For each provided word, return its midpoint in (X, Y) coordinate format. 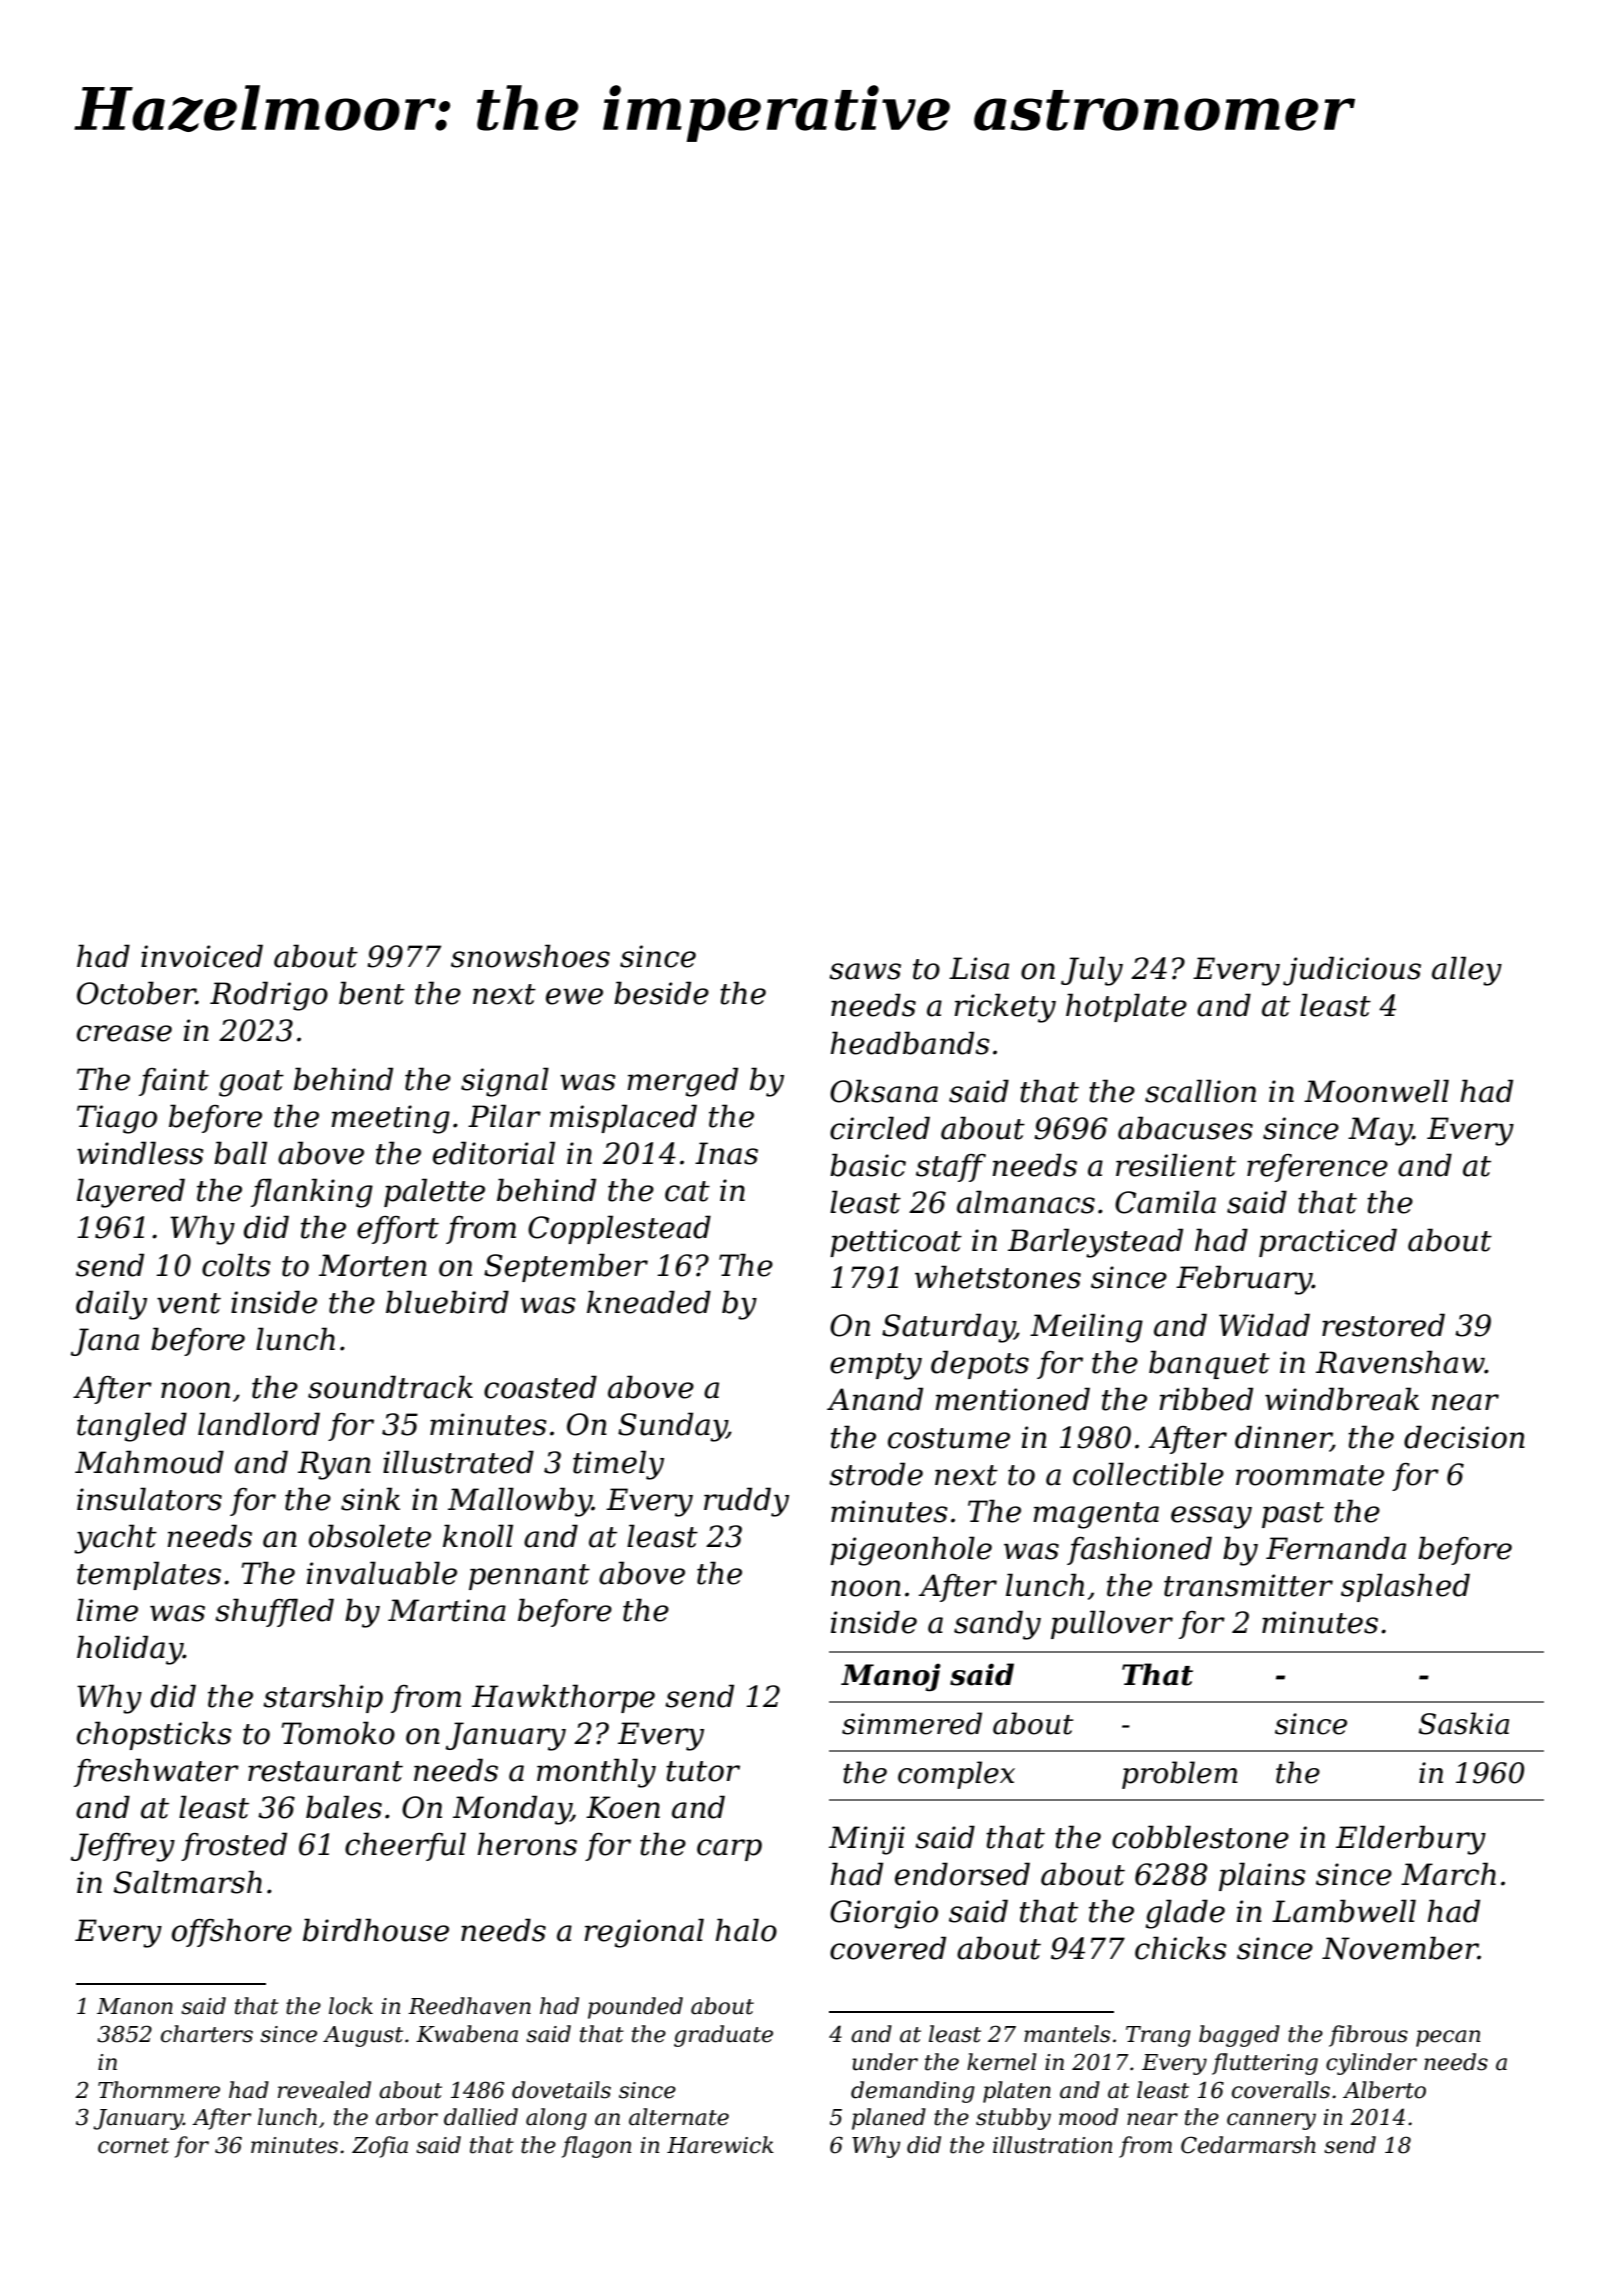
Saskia (1464, 1723)
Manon (135, 2006)
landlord (259, 1424)
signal (505, 1082)
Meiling (1086, 1328)
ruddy (746, 1502)
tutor (703, 1771)
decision (1464, 1437)
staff (951, 1168)
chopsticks (154, 1735)
